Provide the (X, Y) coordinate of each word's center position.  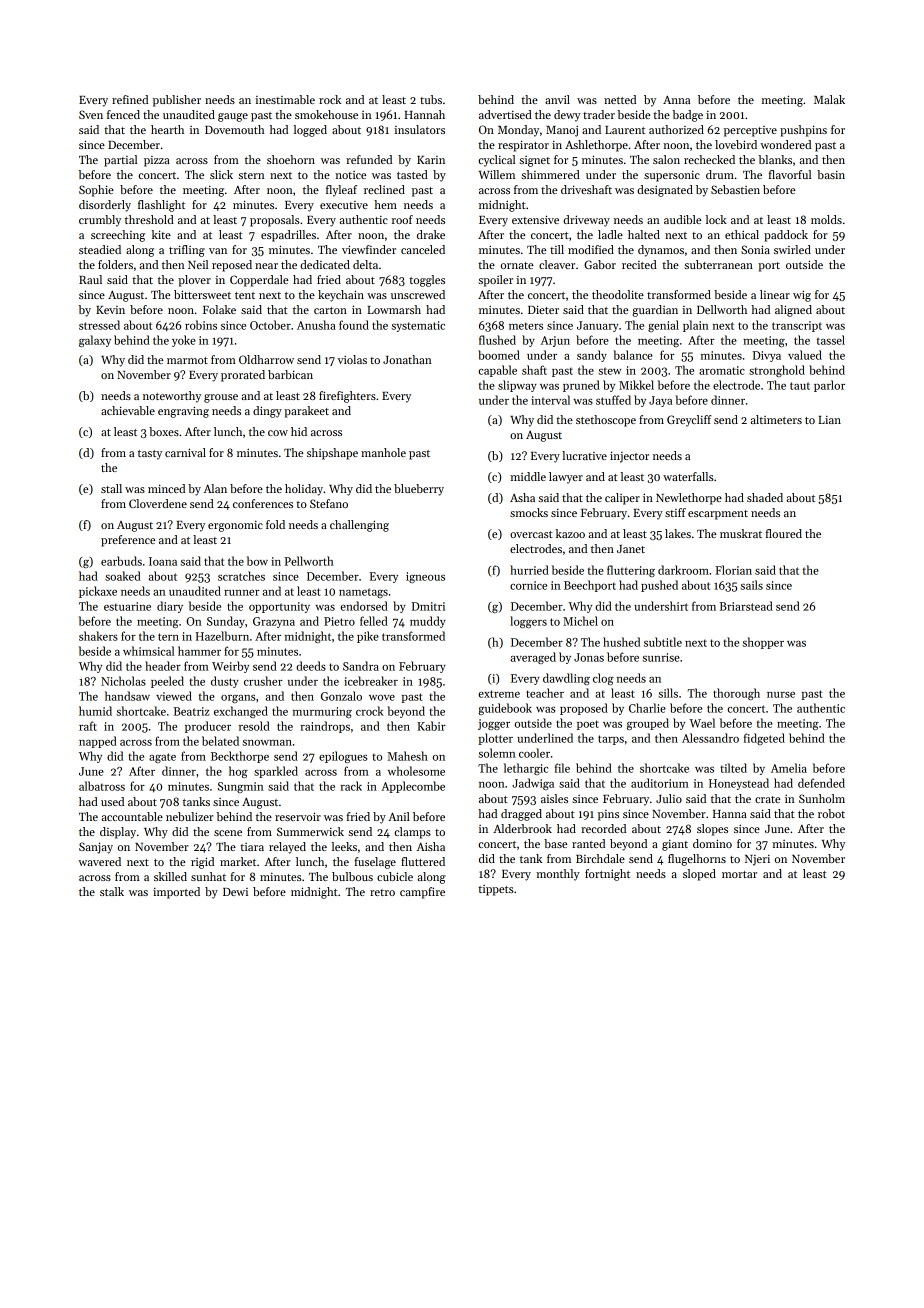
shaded (765, 497)
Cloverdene (158, 503)
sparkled (276, 772)
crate (767, 799)
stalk (112, 891)
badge (688, 116)
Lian (829, 420)
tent (245, 295)
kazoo (570, 533)
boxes (164, 431)
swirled (792, 249)
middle (528, 476)
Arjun (555, 341)
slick (221, 174)
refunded (369, 159)
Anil (399, 816)
